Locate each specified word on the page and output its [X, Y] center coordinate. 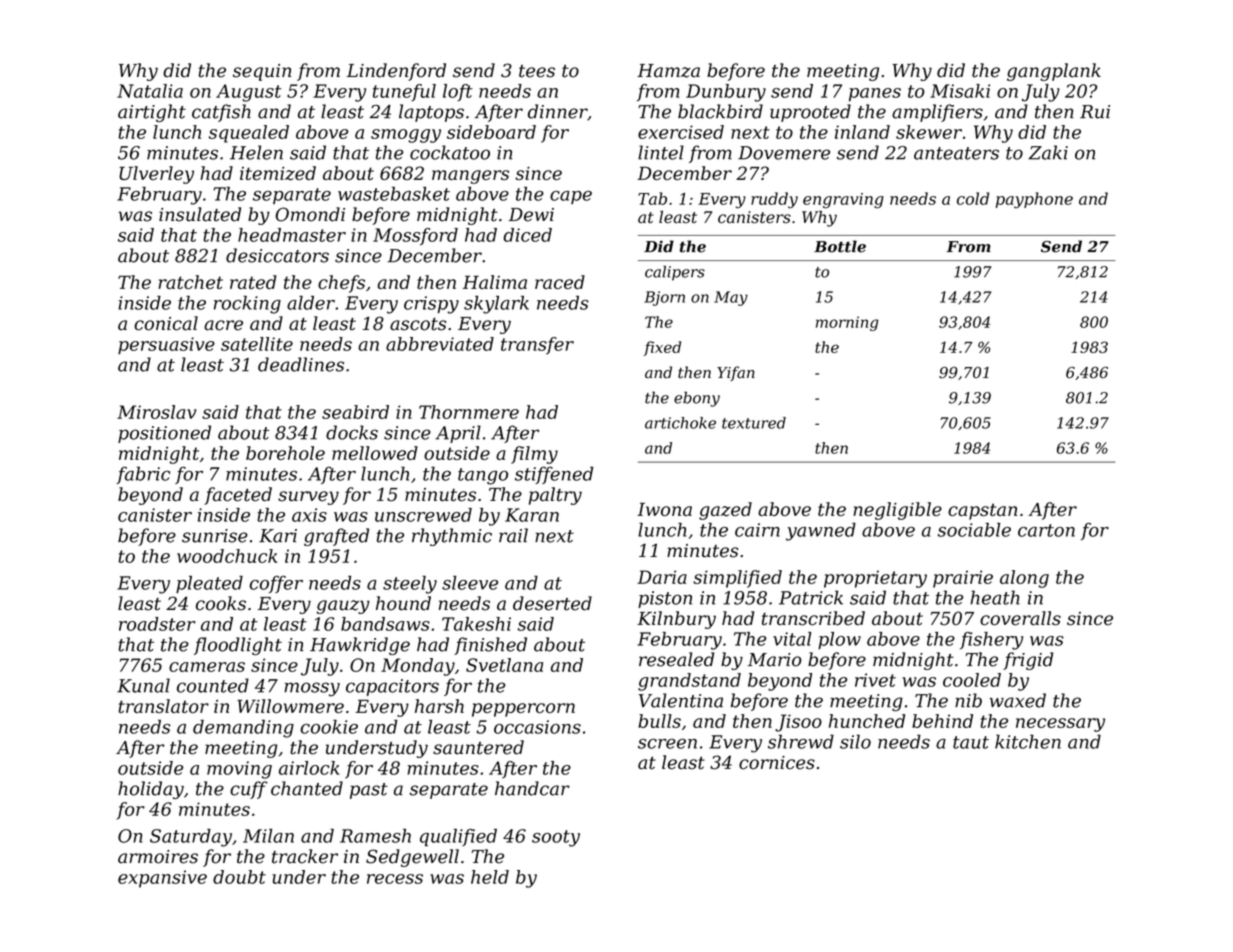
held [490, 877]
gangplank [1054, 72]
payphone [1034, 200]
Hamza [668, 71]
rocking [247, 305]
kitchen [1028, 741]
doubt [239, 877]
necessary [1060, 725]
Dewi [531, 215]
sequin [262, 72]
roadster [157, 624]
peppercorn [523, 710]
